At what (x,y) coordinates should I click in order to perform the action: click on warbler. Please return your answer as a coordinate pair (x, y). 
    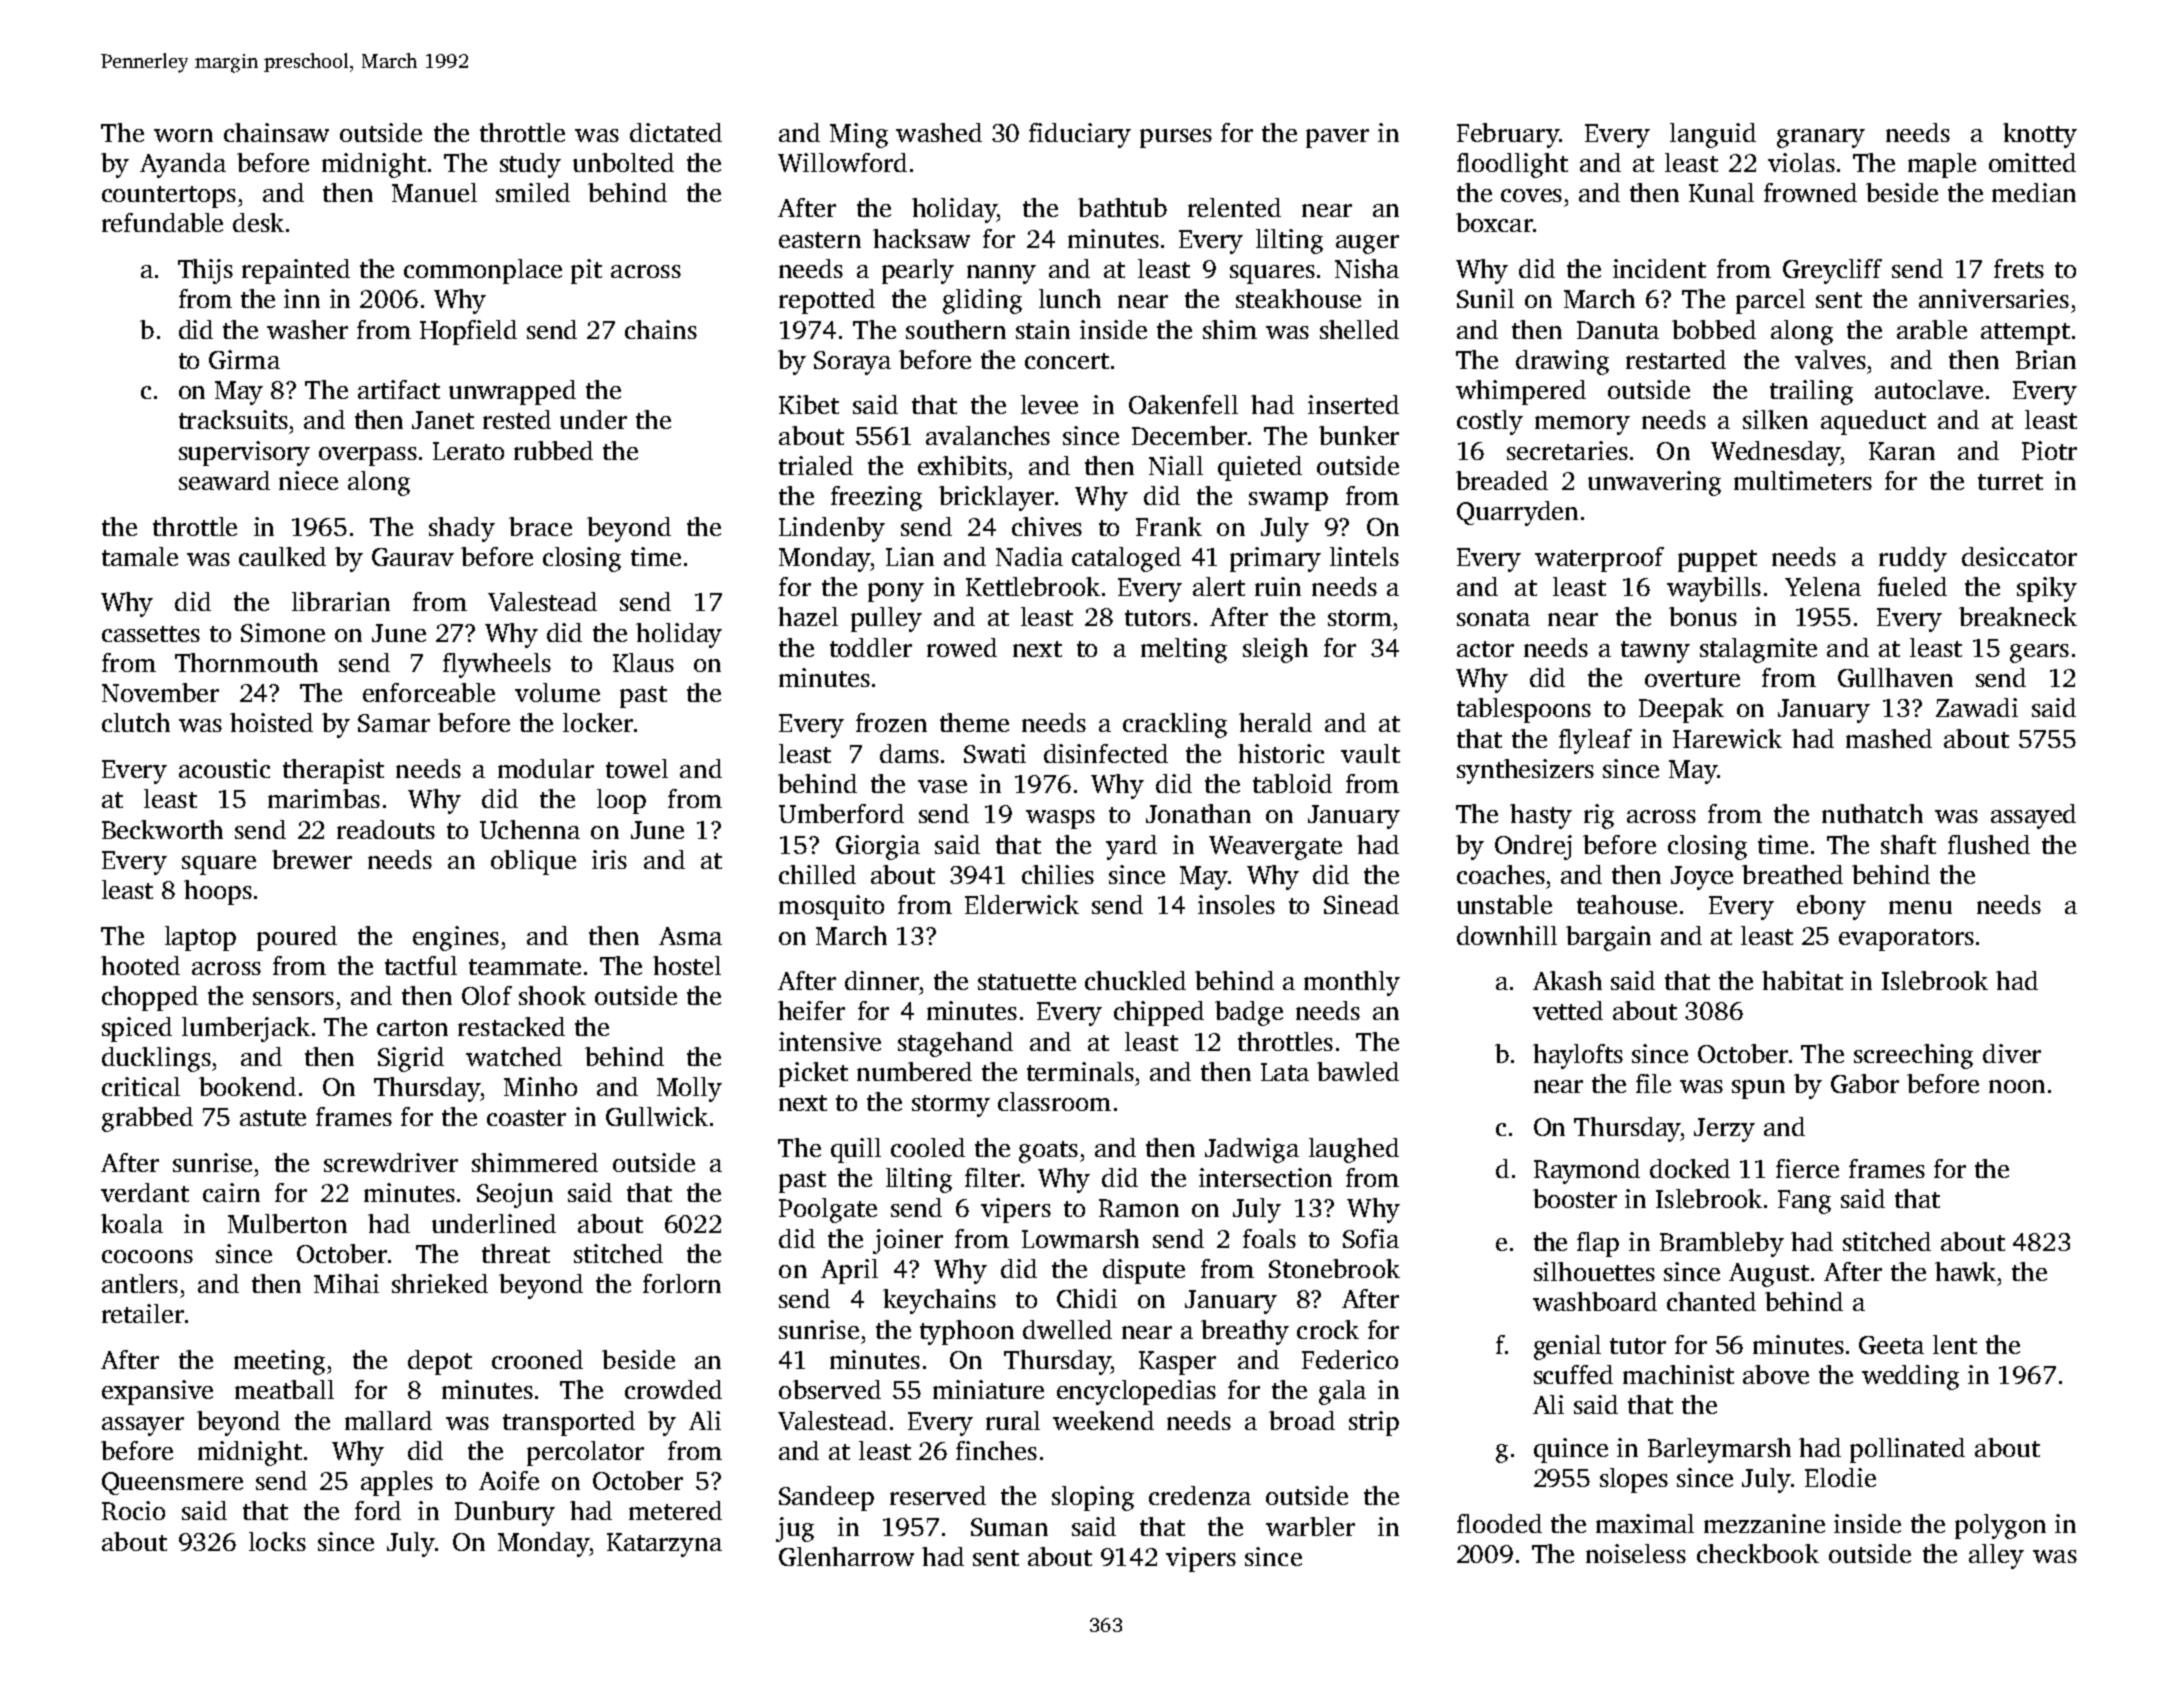
    Looking at the image, I should click on (1310, 1526).
